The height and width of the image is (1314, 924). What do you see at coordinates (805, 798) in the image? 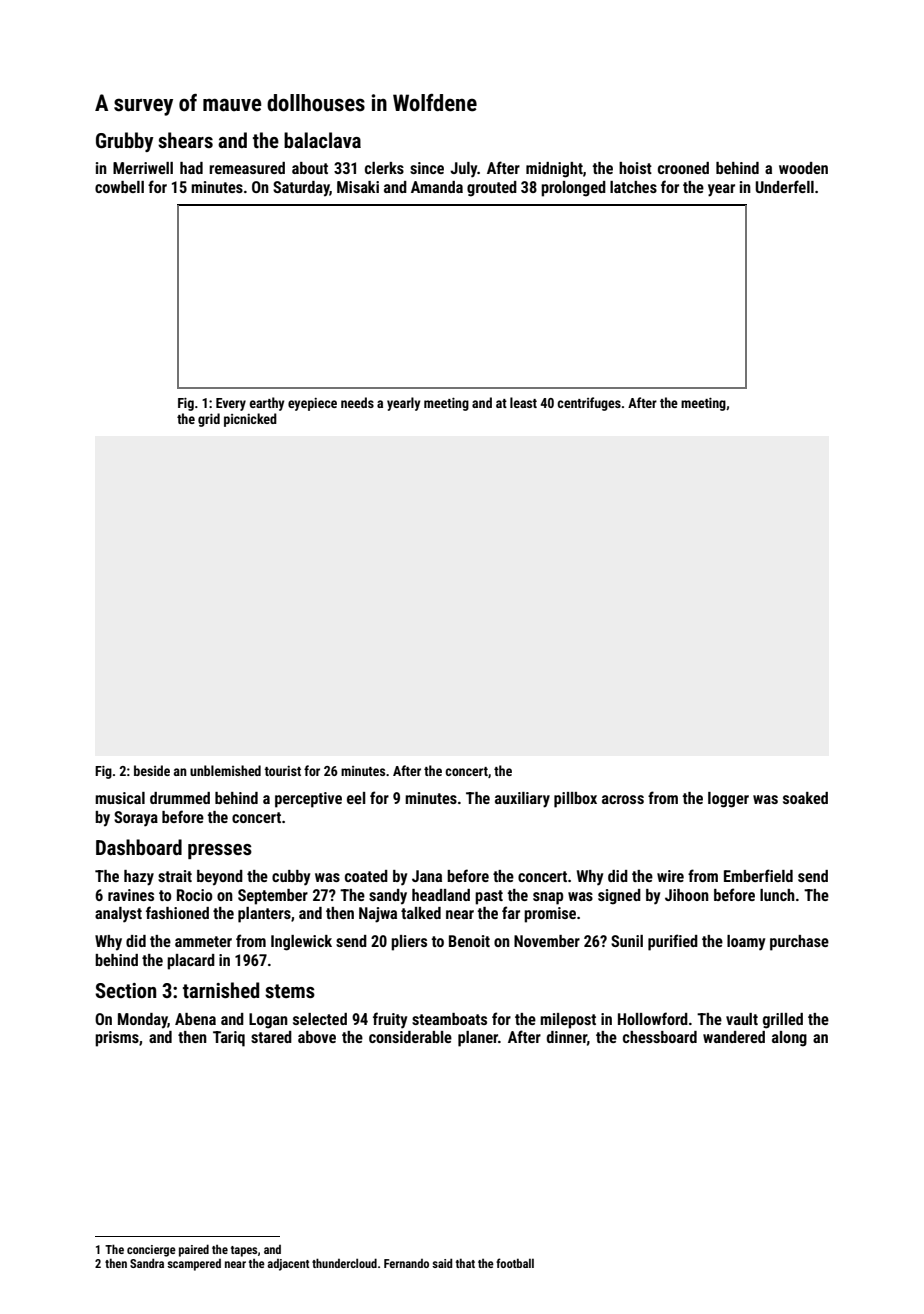
I see `soaked` at bounding box center [805, 798].
